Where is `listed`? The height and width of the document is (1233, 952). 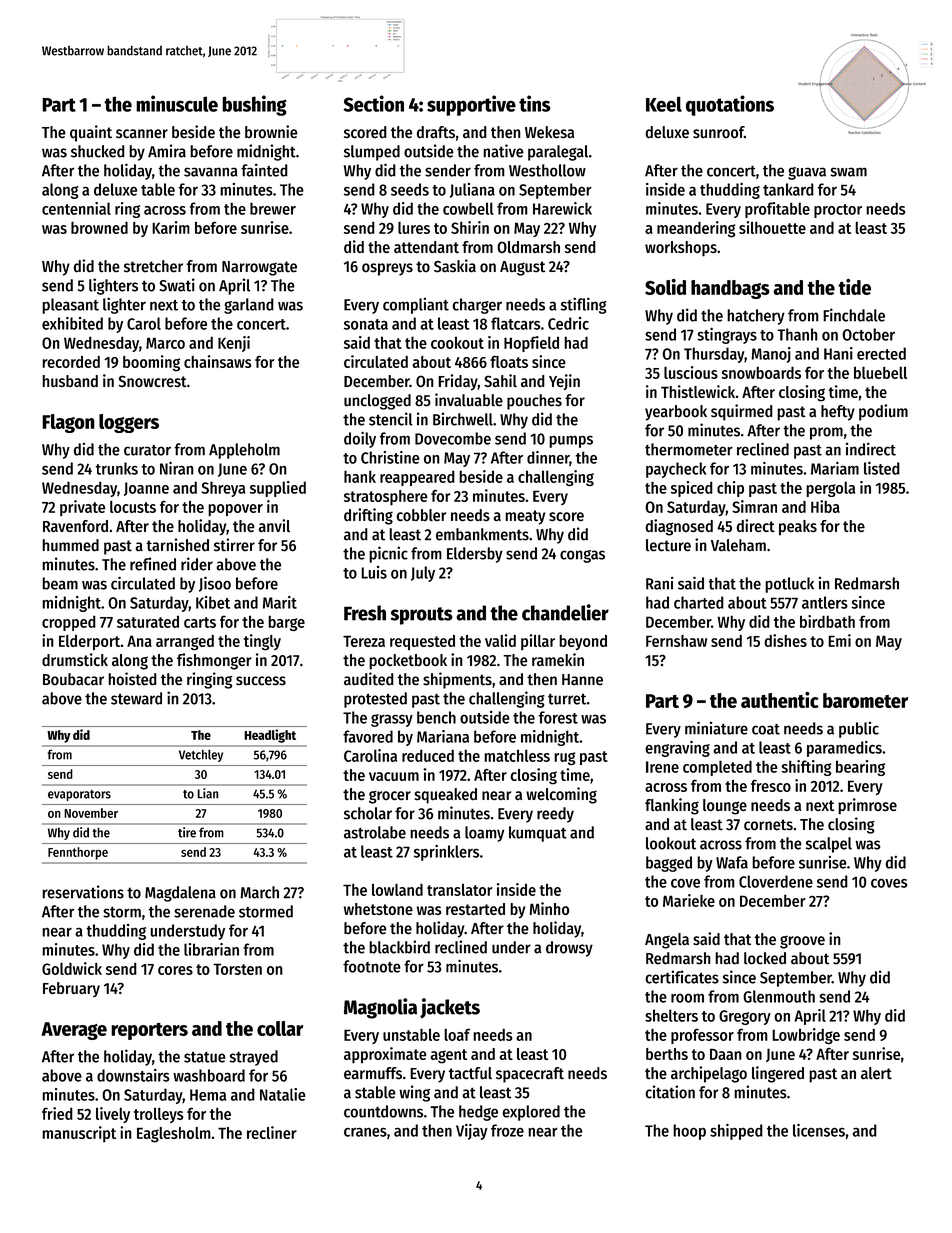
listed is located at coordinates (882, 468).
